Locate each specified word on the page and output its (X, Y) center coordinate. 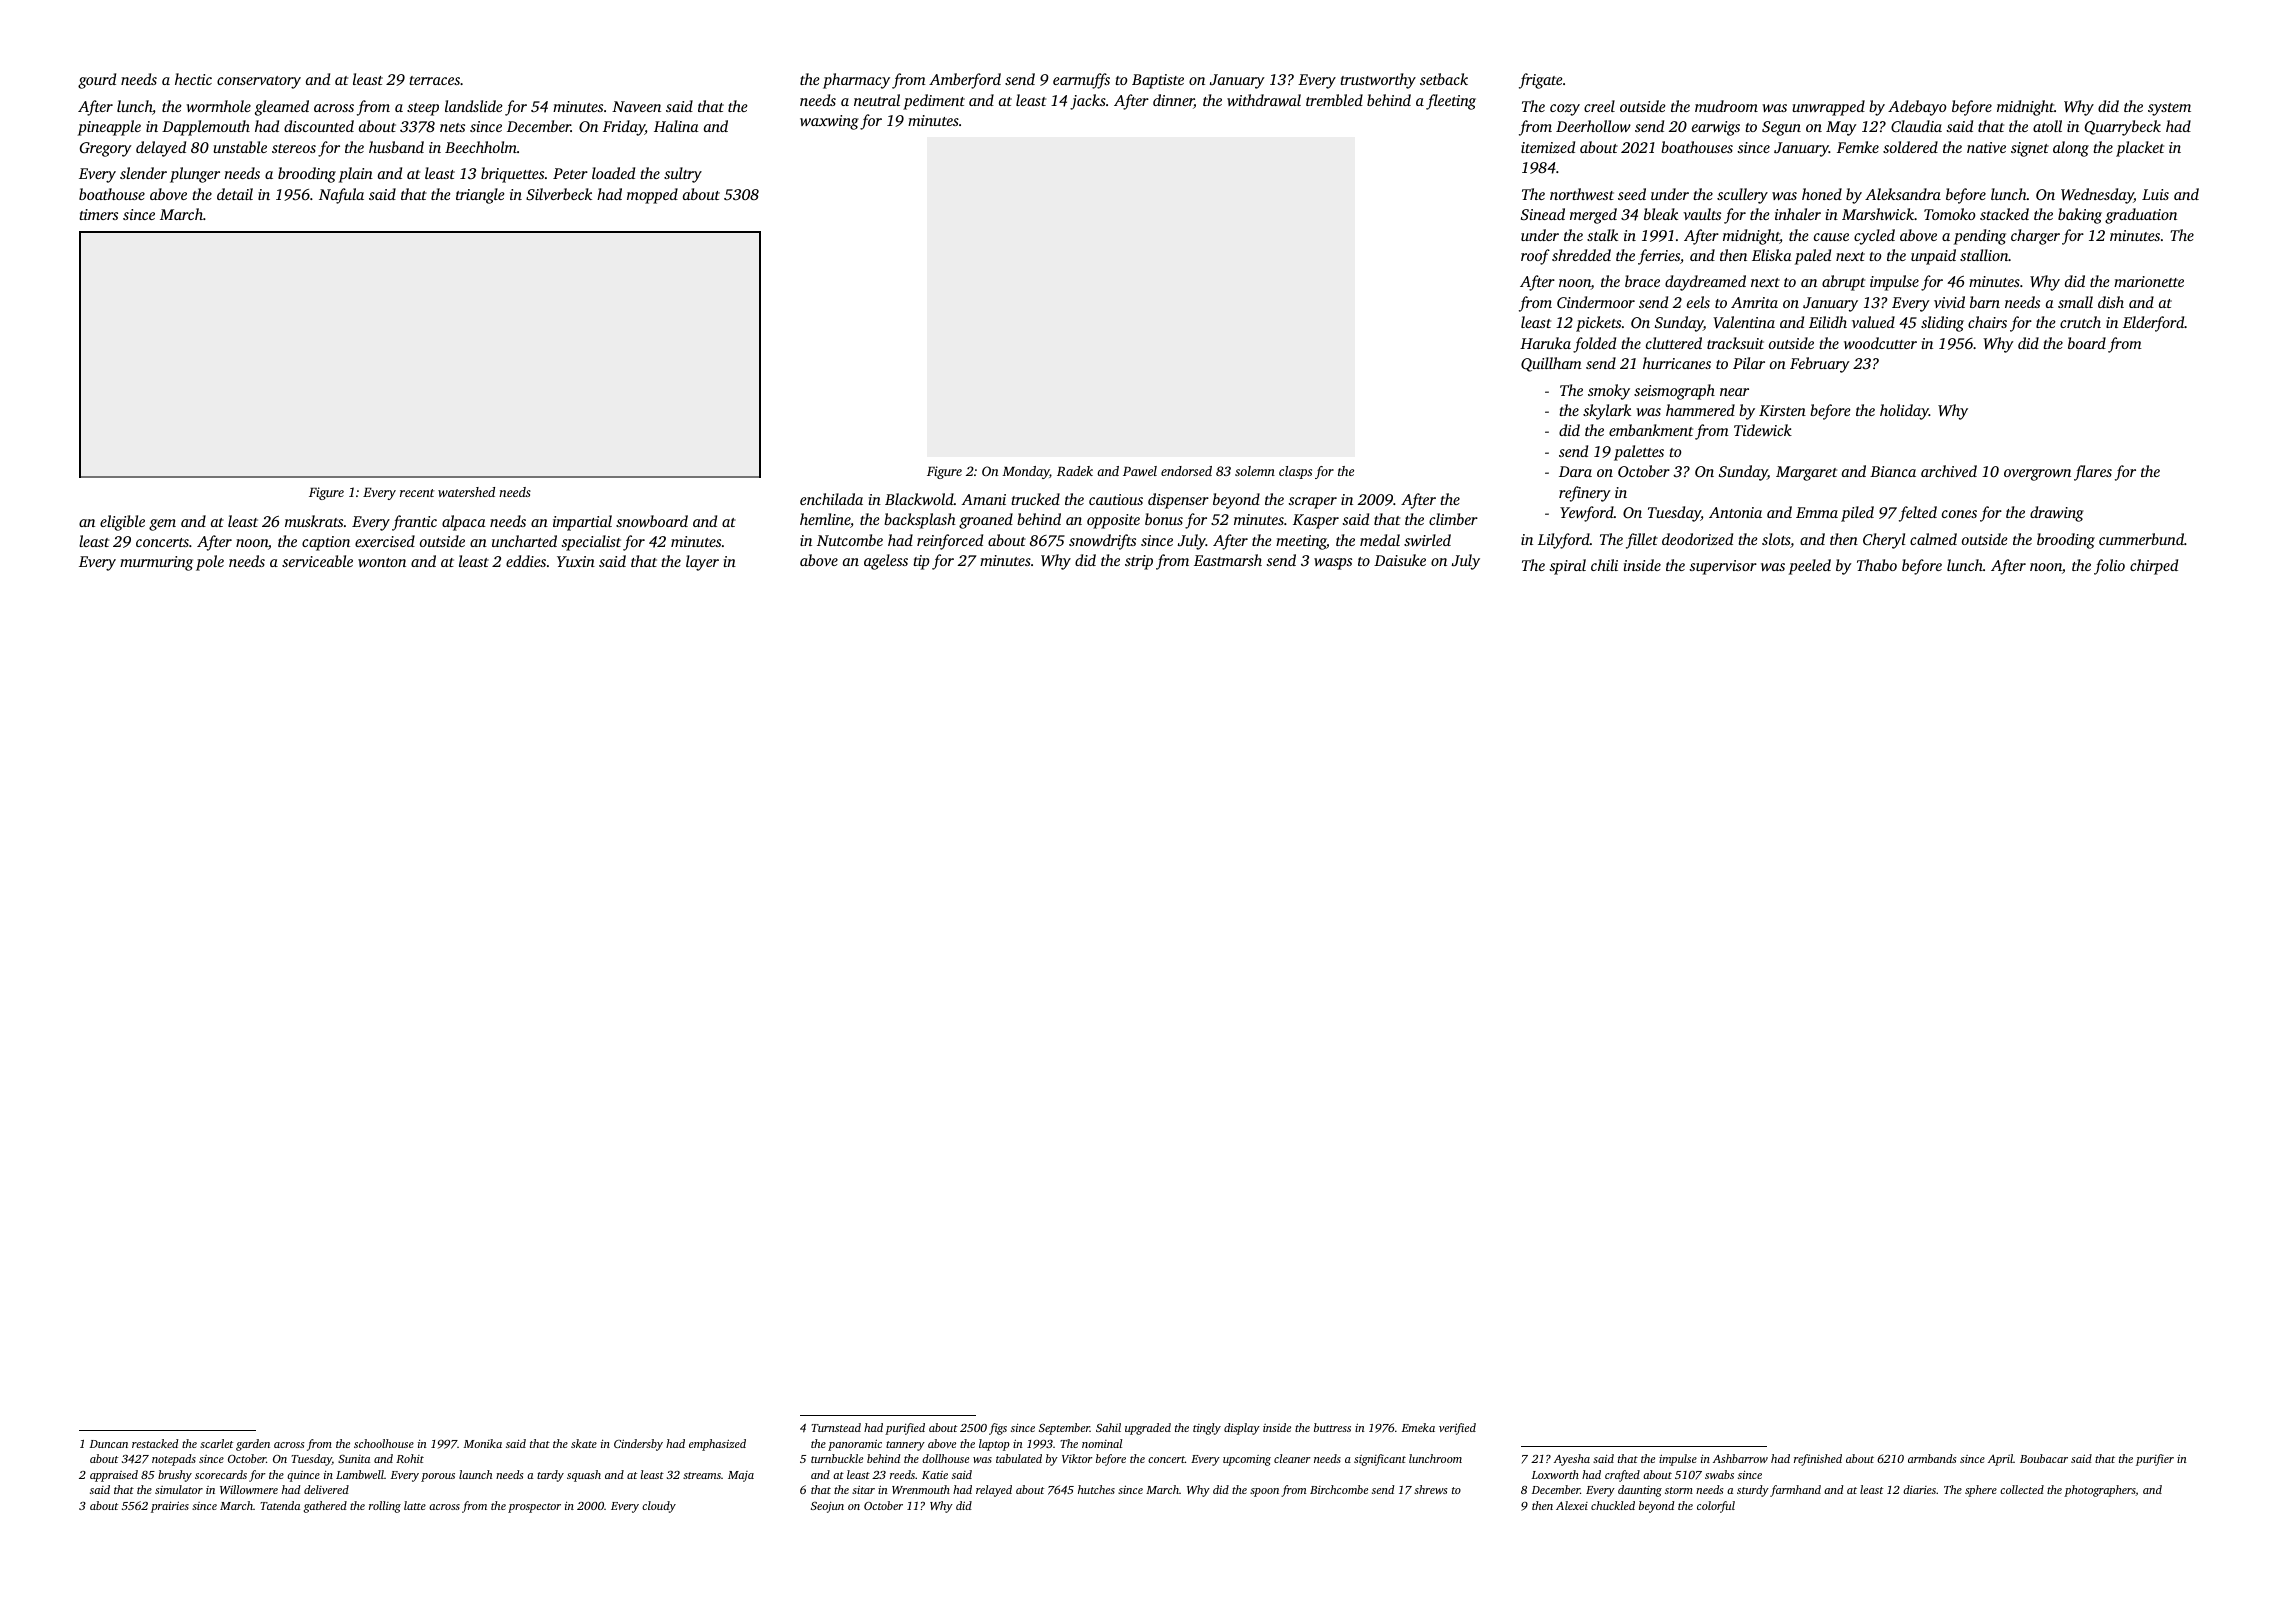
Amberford (965, 81)
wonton (382, 562)
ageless (886, 562)
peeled (1810, 567)
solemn (1255, 471)
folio (2109, 567)
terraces (434, 80)
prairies (170, 1507)
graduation (2141, 216)
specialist (591, 543)
